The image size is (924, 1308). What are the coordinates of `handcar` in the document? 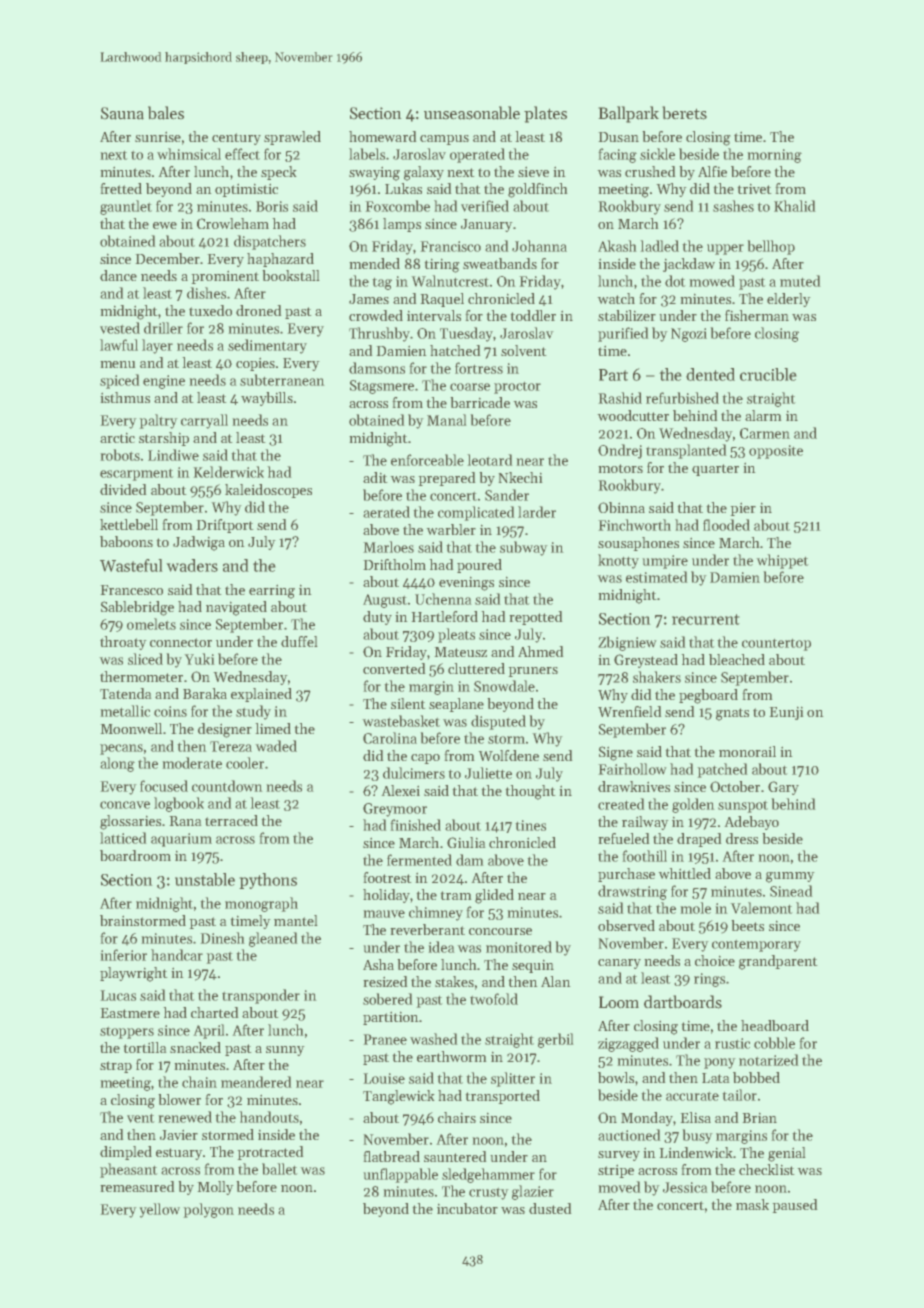 It's located at (177, 955).
